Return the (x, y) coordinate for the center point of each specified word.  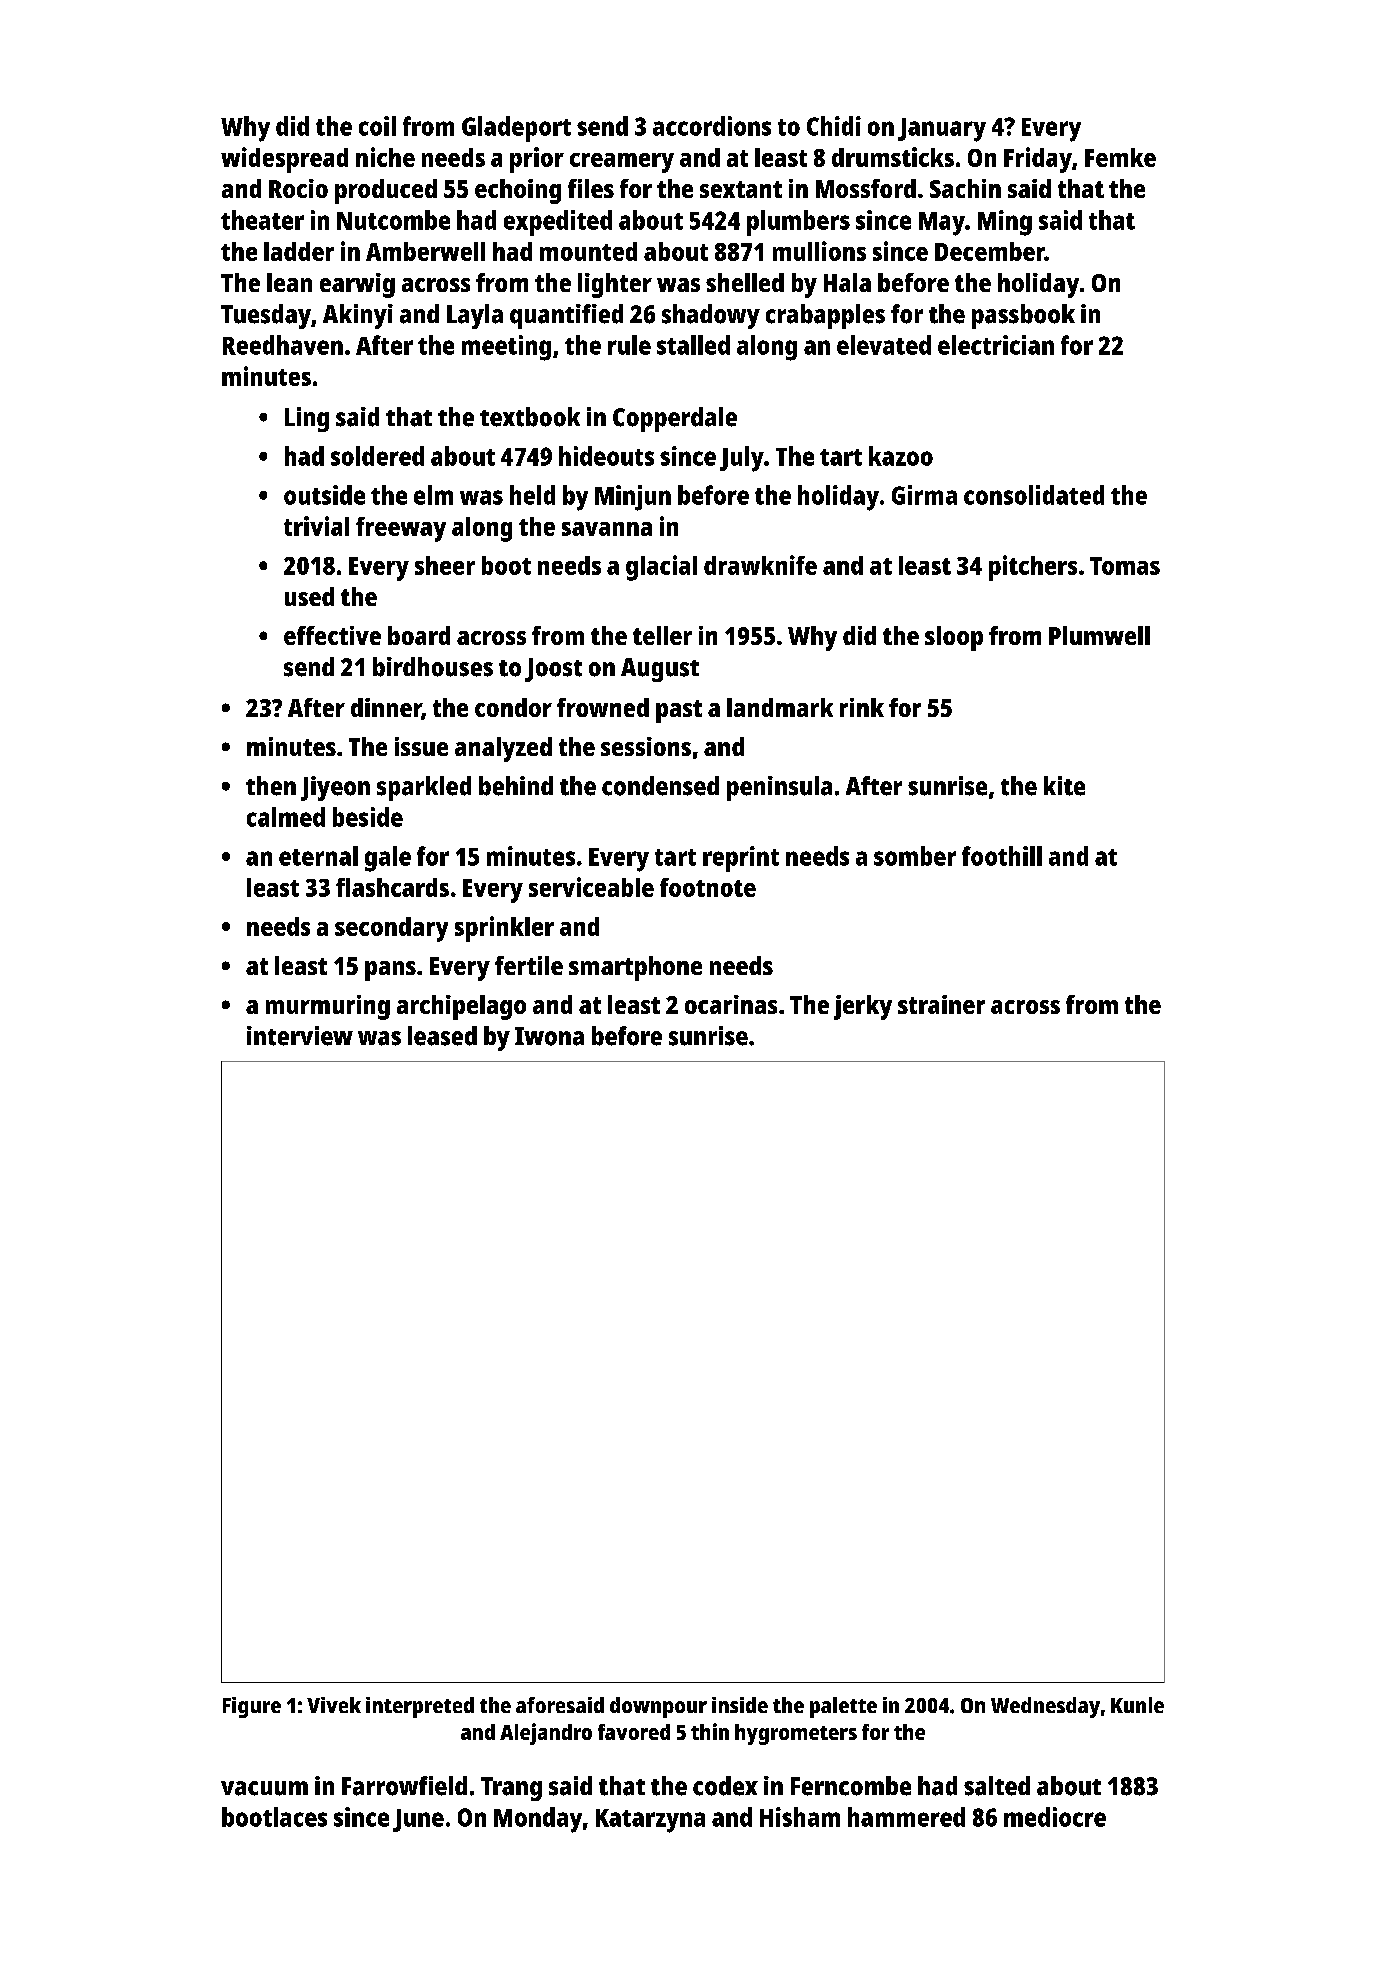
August (660, 670)
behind (516, 786)
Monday (538, 1820)
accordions (712, 126)
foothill (1002, 856)
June (418, 1820)
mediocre (1055, 1817)
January (942, 130)
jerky (863, 1007)
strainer (941, 1004)
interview (300, 1036)
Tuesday (266, 316)
